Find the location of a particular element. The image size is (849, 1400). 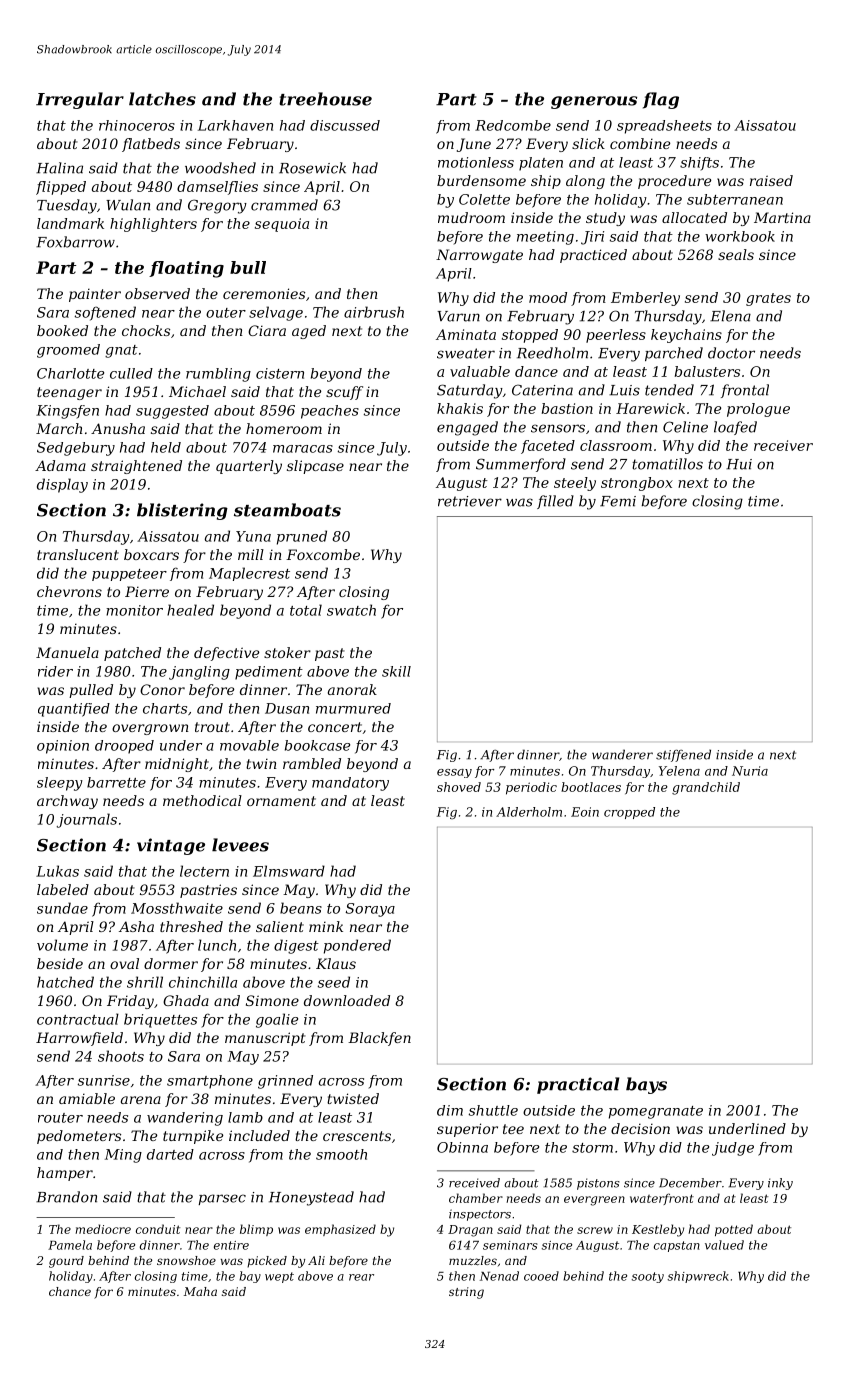

June is located at coordinates (474, 145).
